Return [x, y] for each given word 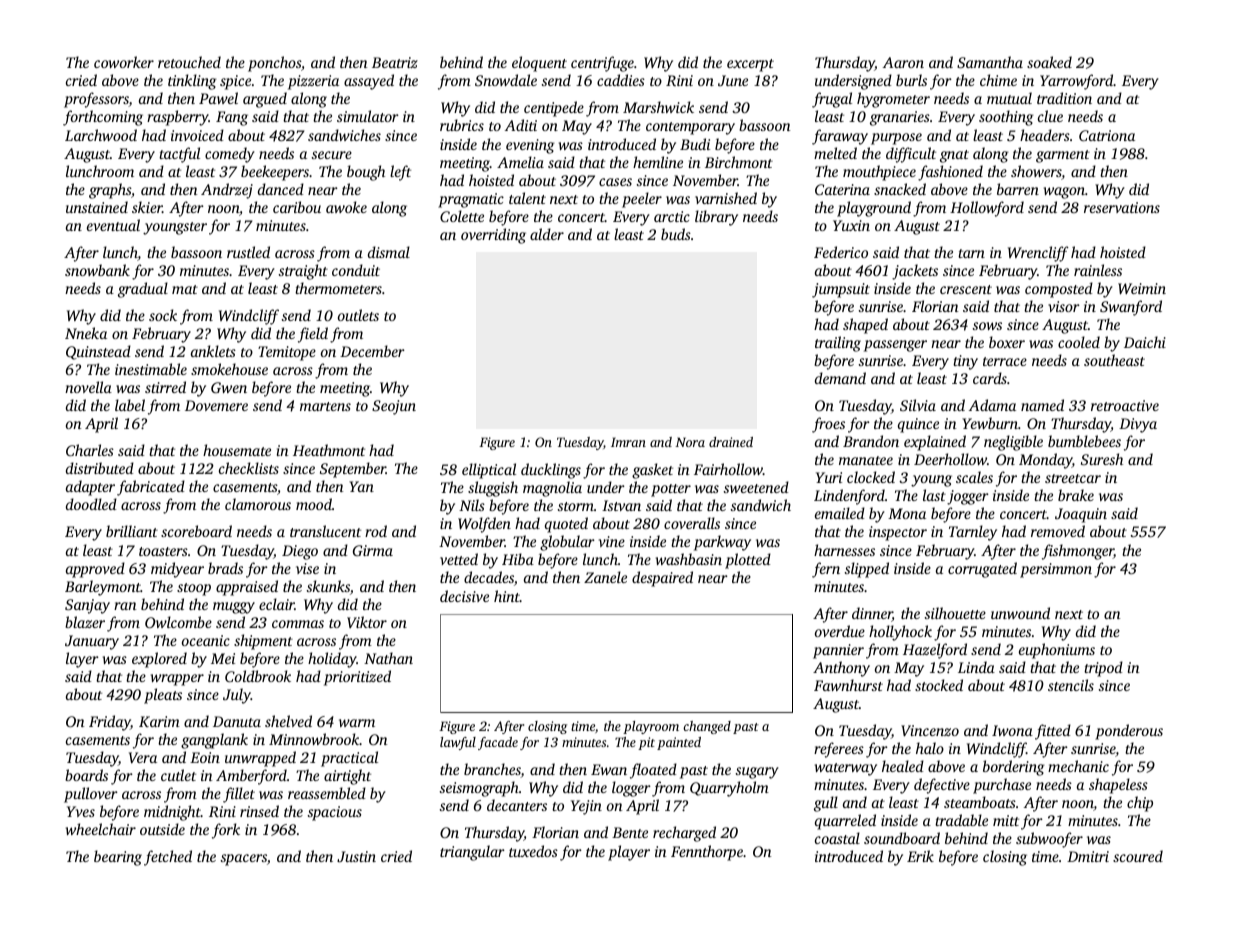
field [313, 335]
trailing [838, 344]
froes [828, 425]
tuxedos [533, 851]
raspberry [178, 118]
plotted [748, 561]
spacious [335, 813]
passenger [895, 346]
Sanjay [87, 606]
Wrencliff [1038, 254]
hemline [658, 162]
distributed [100, 468]
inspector [898, 533]
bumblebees [1084, 441]
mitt [1006, 820]
